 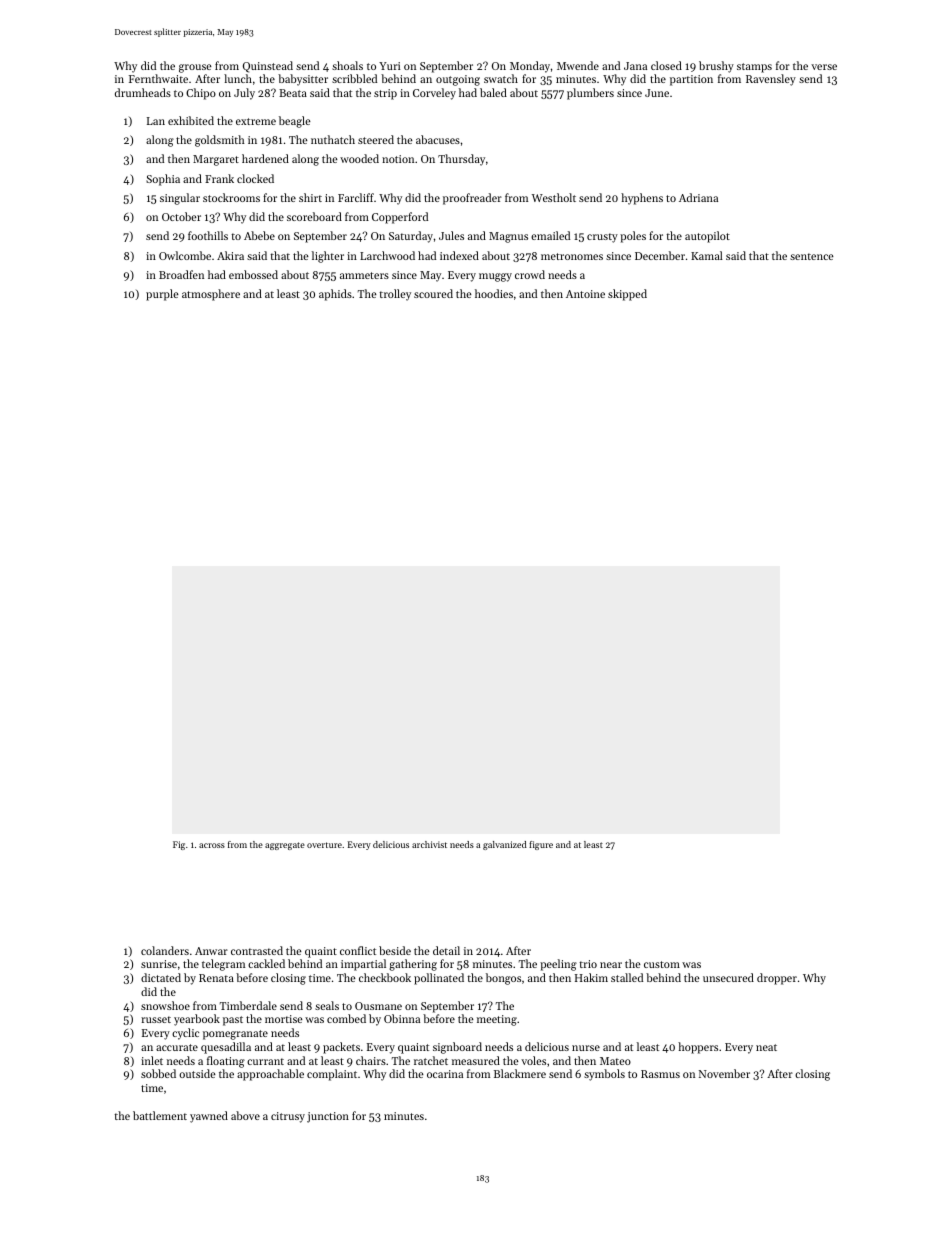 I want to click on aggregate, so click(x=285, y=846).
